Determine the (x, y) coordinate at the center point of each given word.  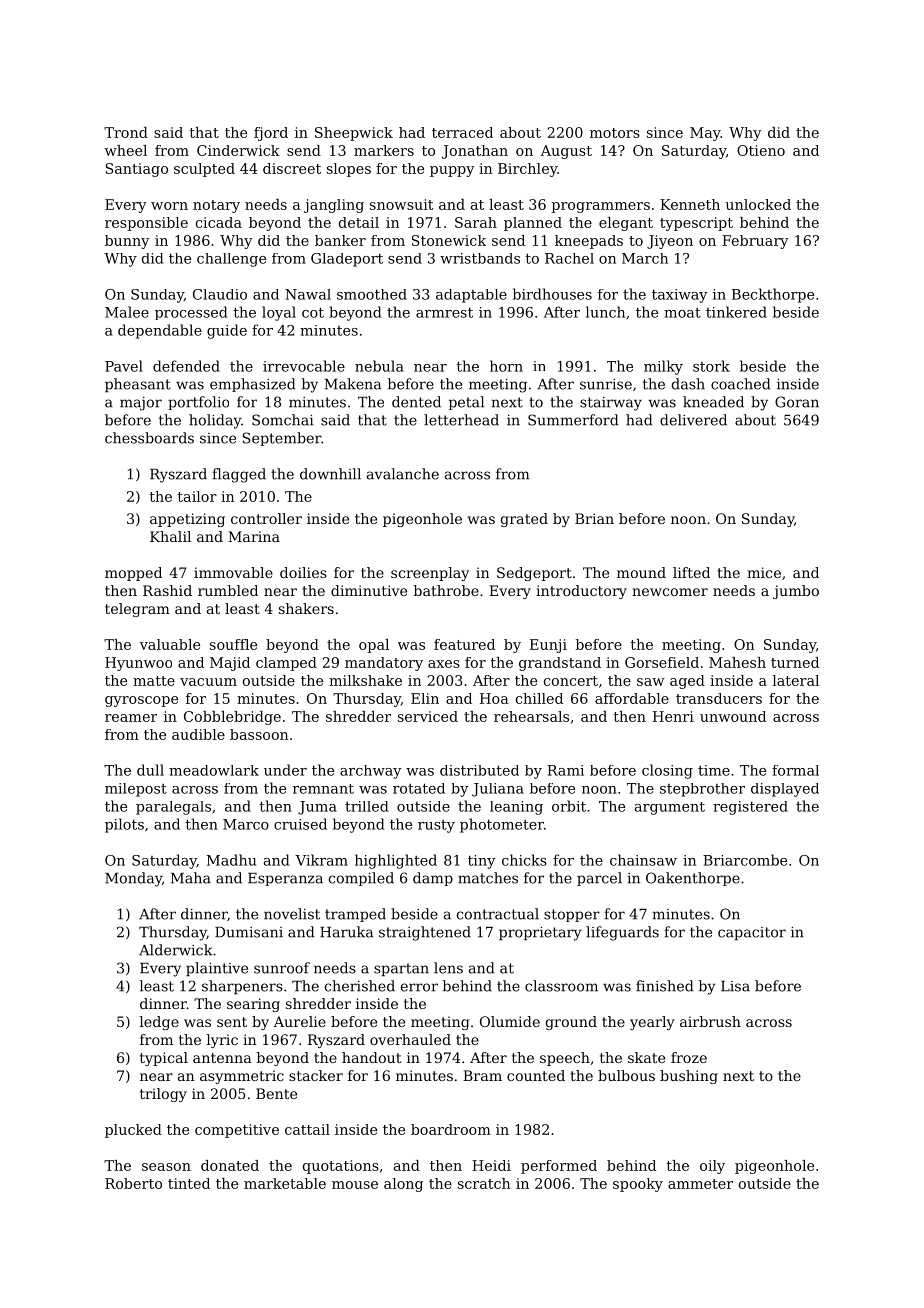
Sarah (476, 222)
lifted (691, 572)
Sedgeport (534, 574)
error (419, 987)
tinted (189, 1183)
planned (533, 224)
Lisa (735, 986)
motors (615, 133)
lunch (605, 312)
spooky (638, 1185)
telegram (137, 610)
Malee (127, 312)
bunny (127, 242)
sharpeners (242, 987)
